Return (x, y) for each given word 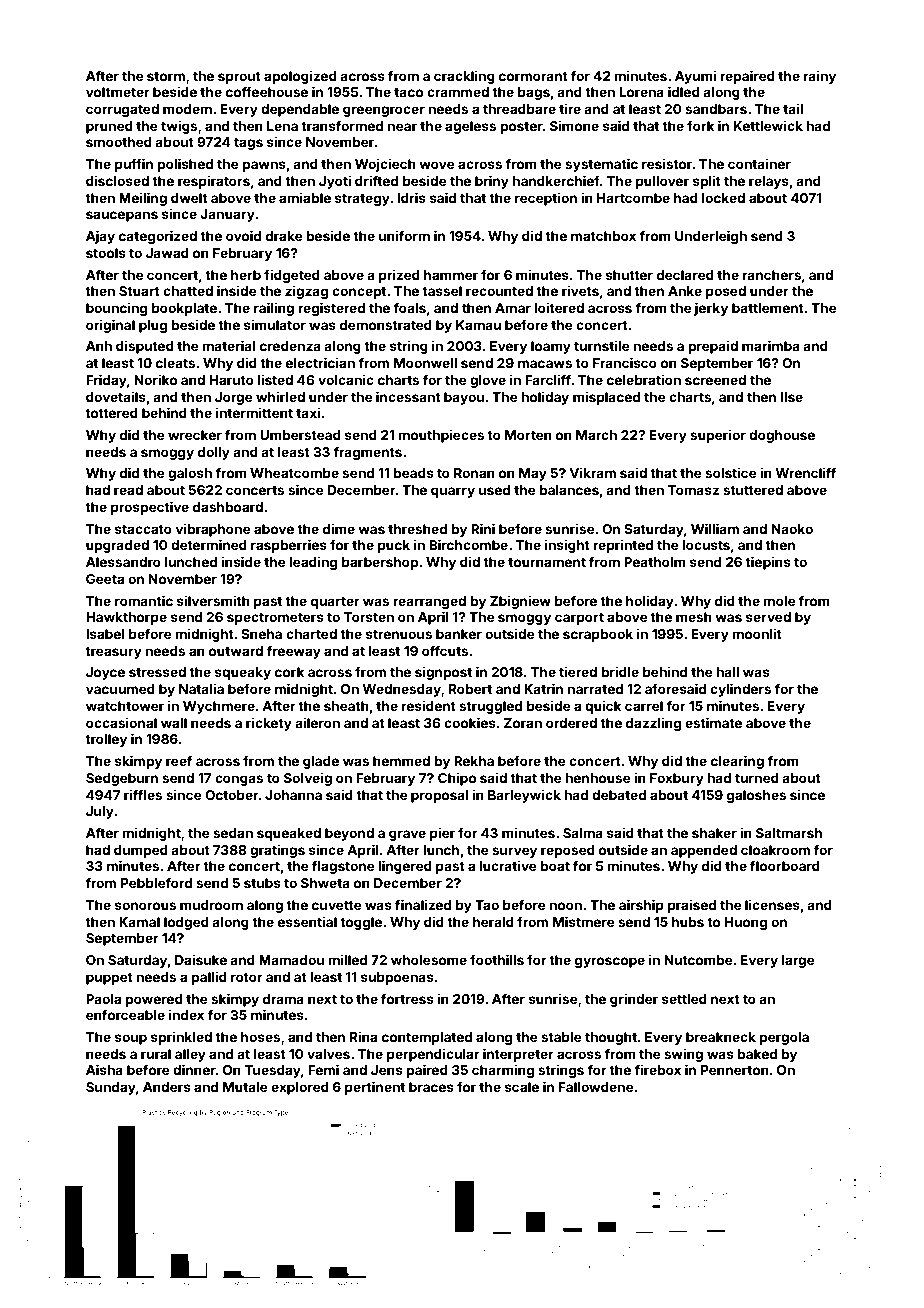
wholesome (429, 960)
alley (190, 1055)
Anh (99, 346)
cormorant (533, 76)
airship (641, 906)
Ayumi (695, 77)
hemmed (401, 761)
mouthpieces (441, 436)
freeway (294, 652)
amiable (305, 197)
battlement (768, 308)
